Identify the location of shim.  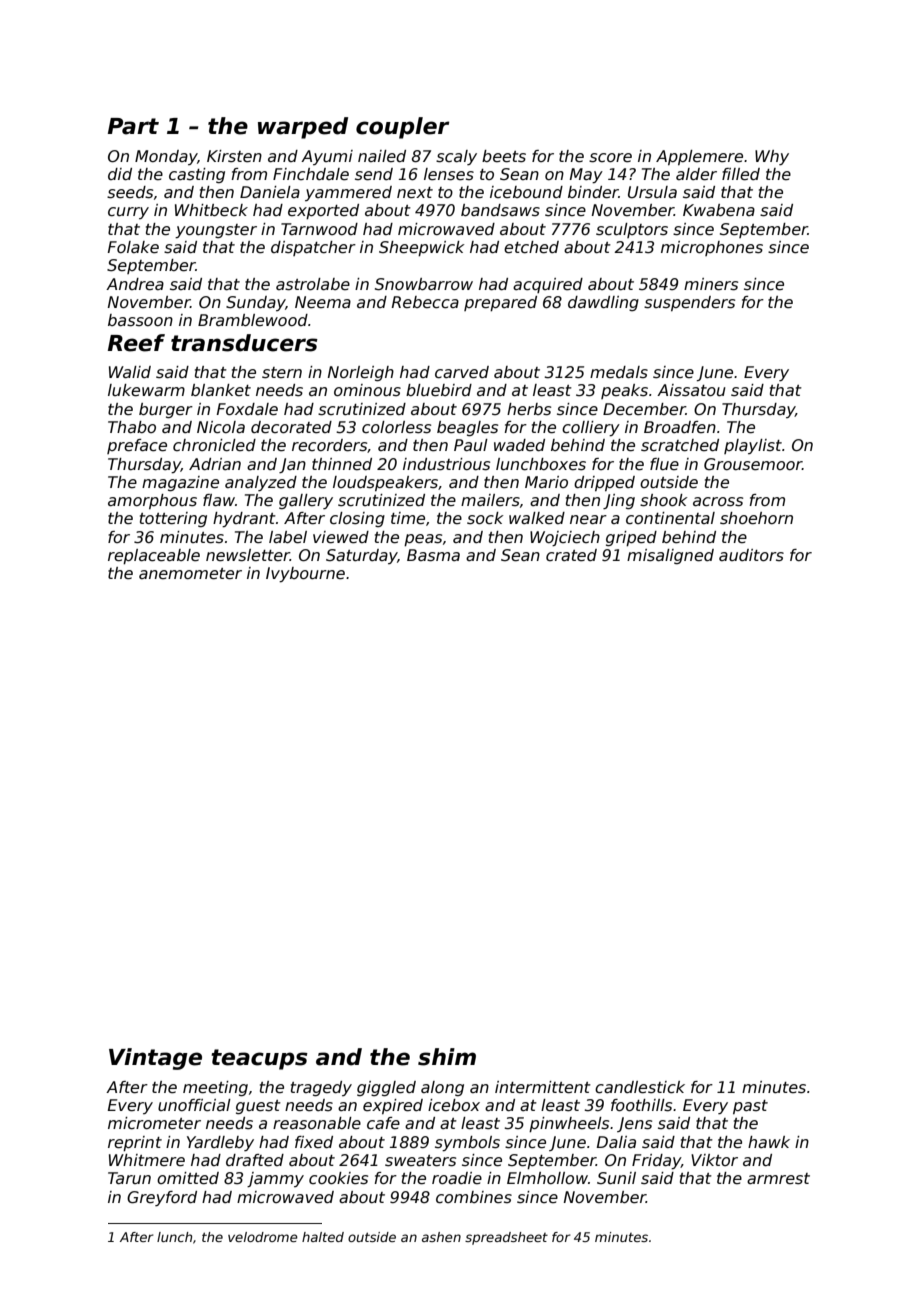
(447, 1057).
